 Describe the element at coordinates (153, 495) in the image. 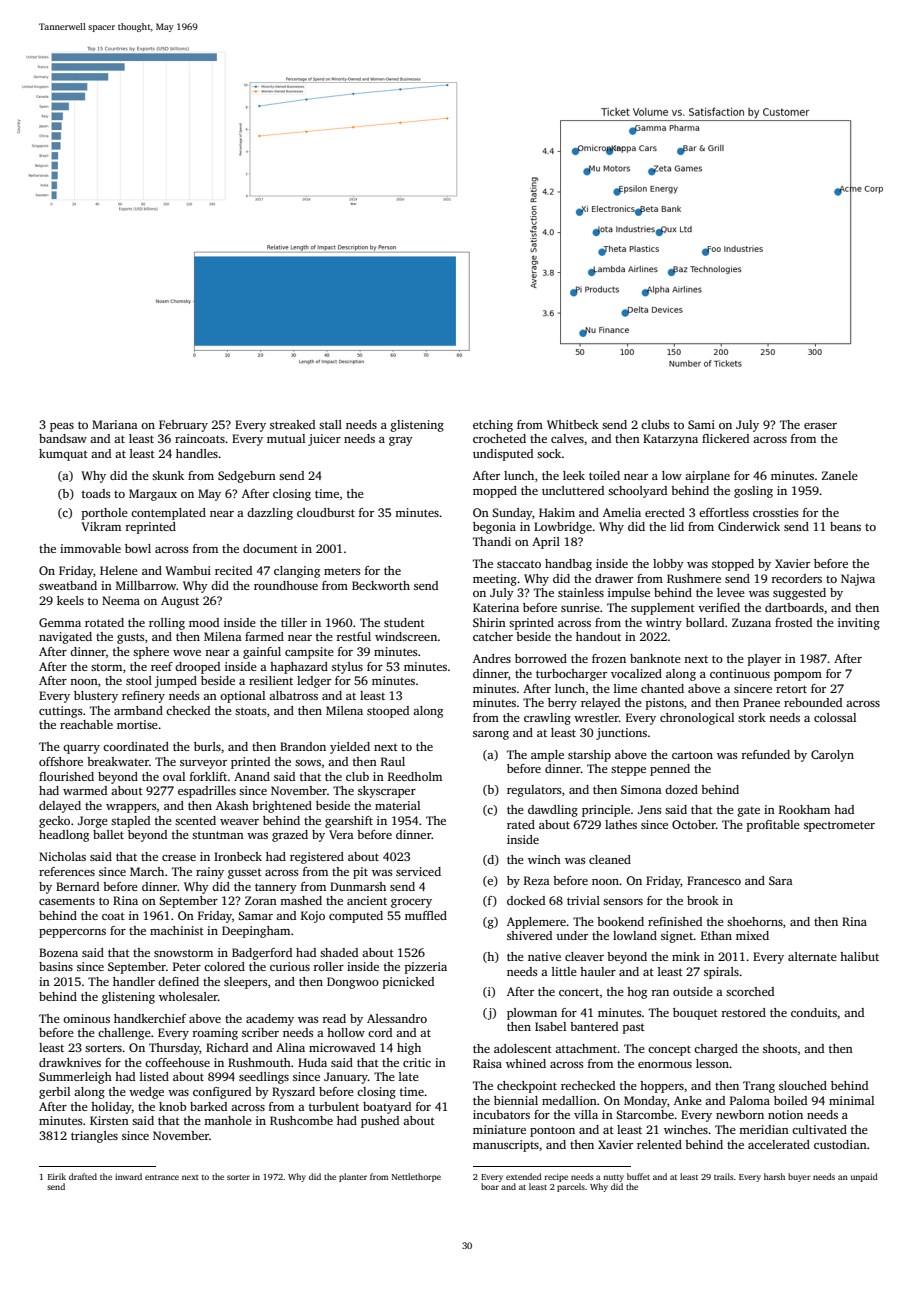

I see `Margaux` at that location.
